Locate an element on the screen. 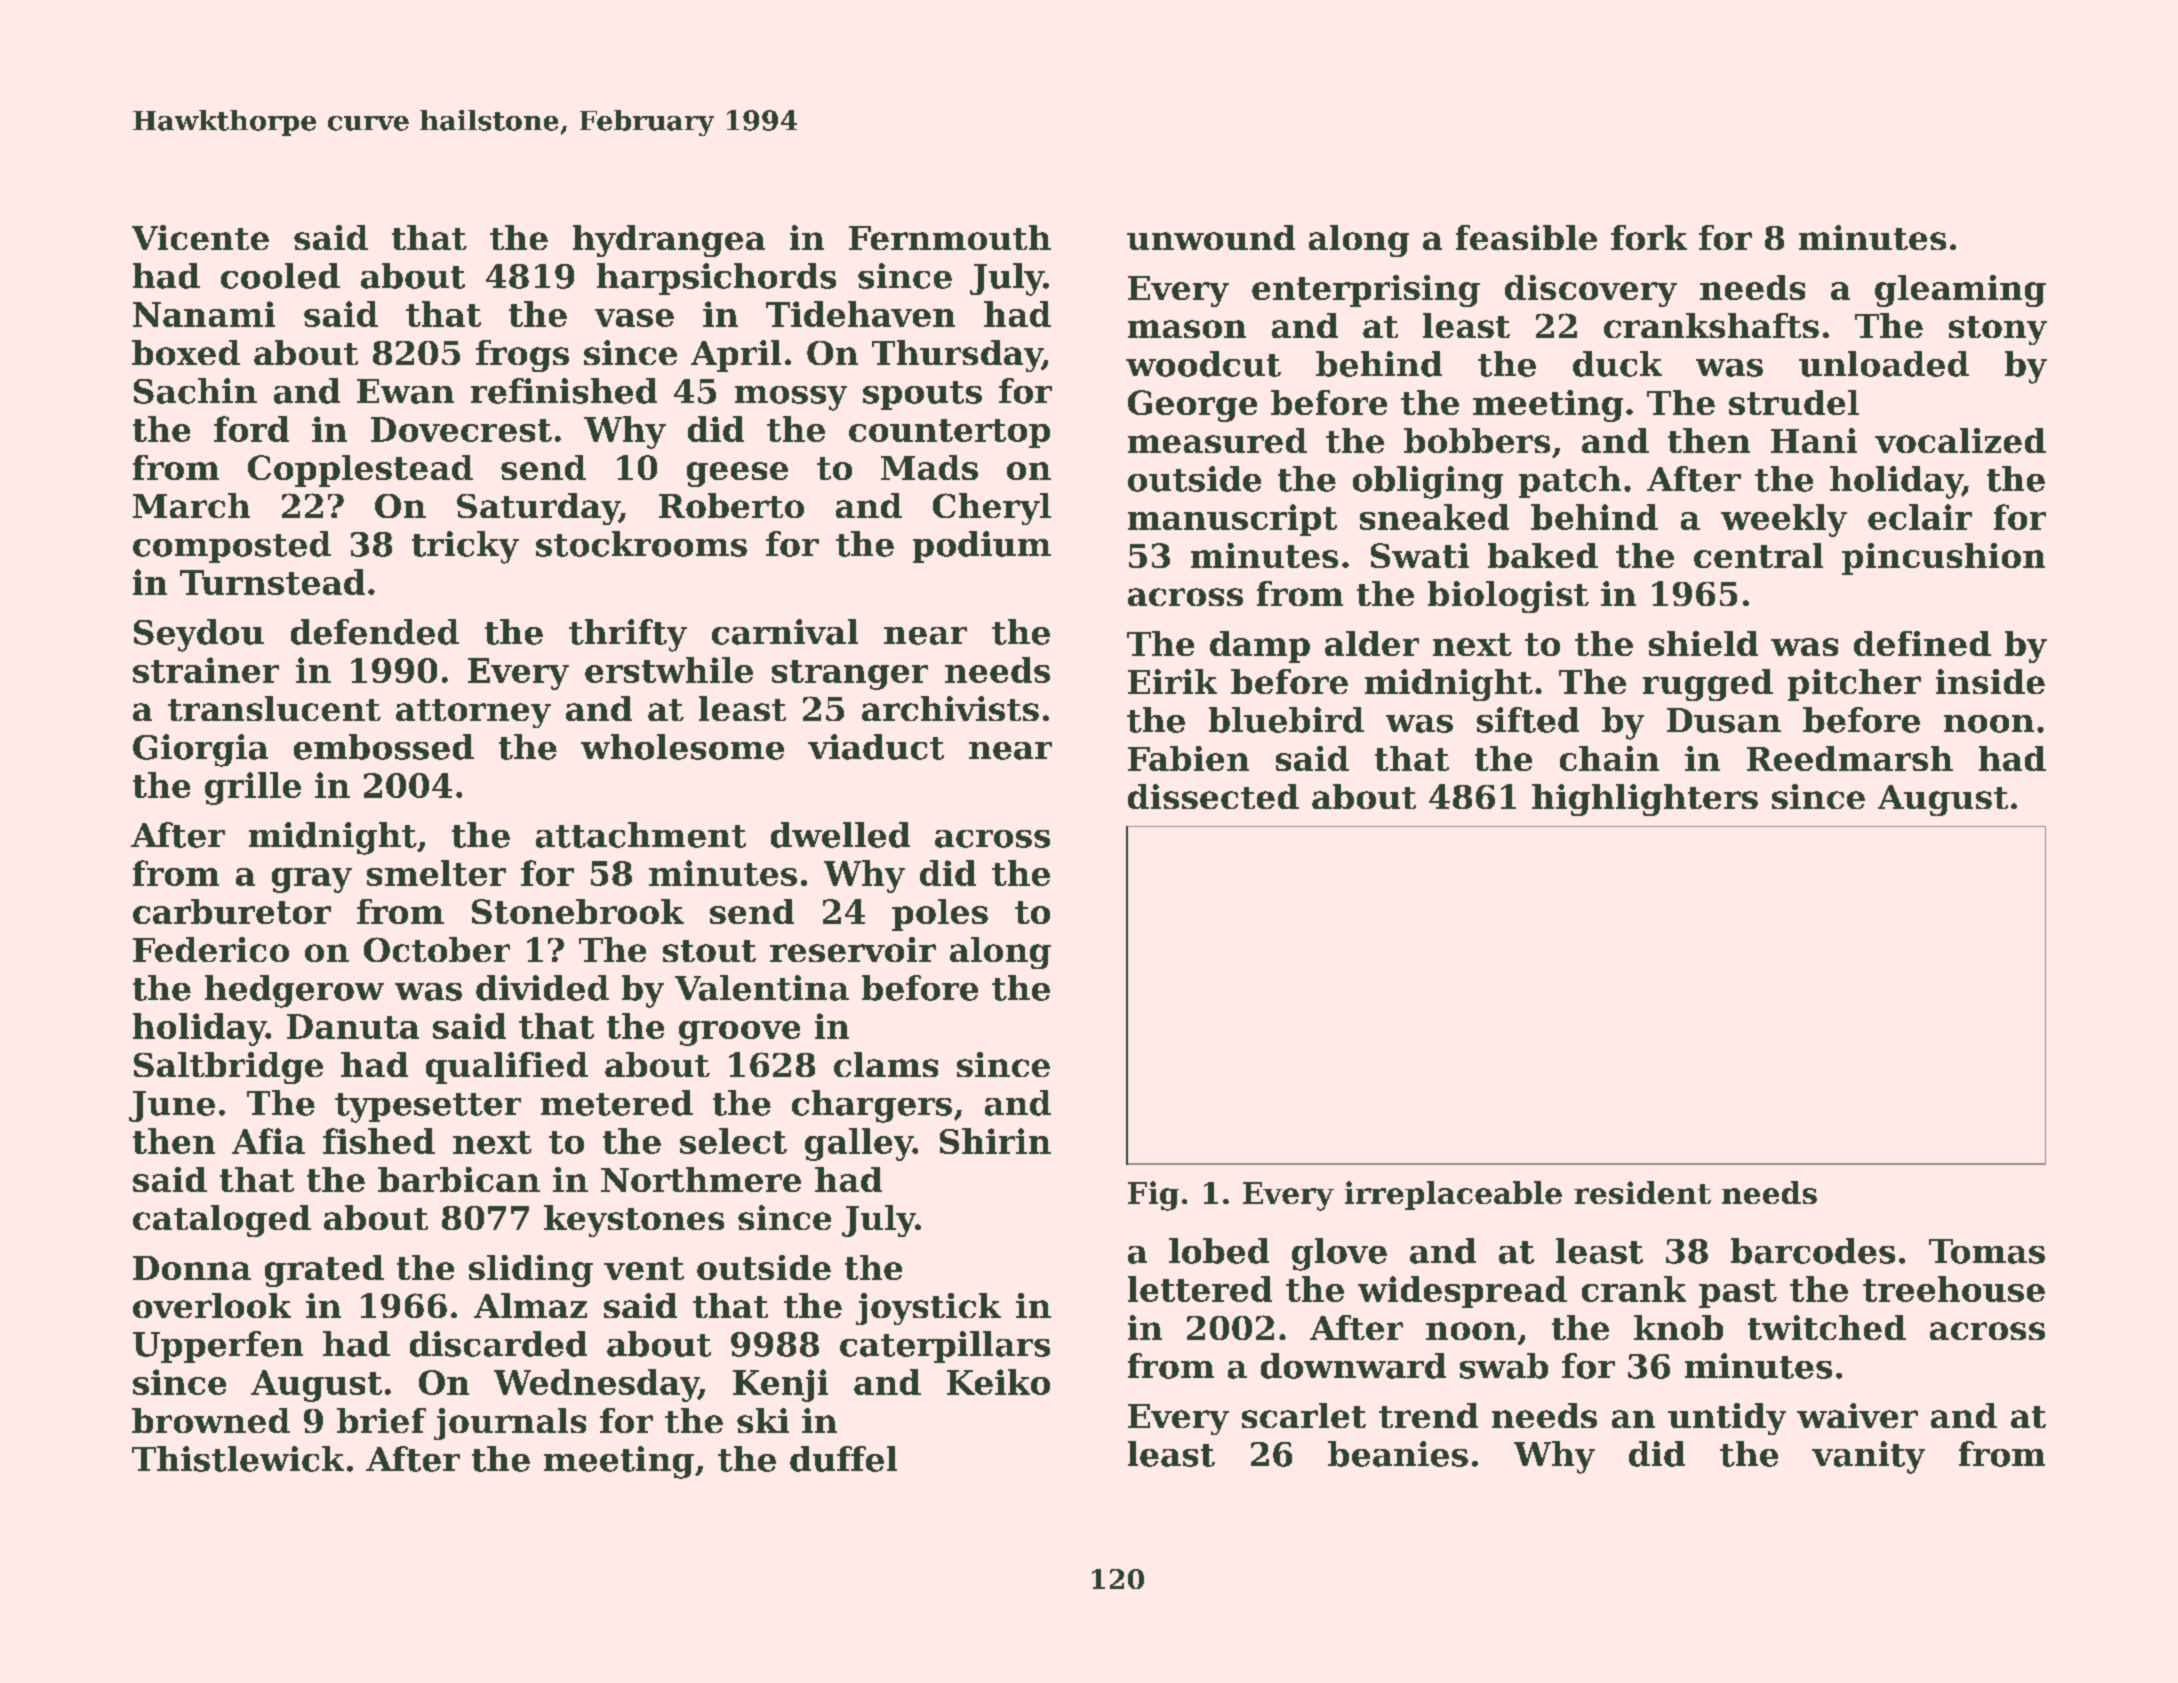 The height and width of the screenshot is (1683, 2178). Keiko is located at coordinates (998, 1382).
